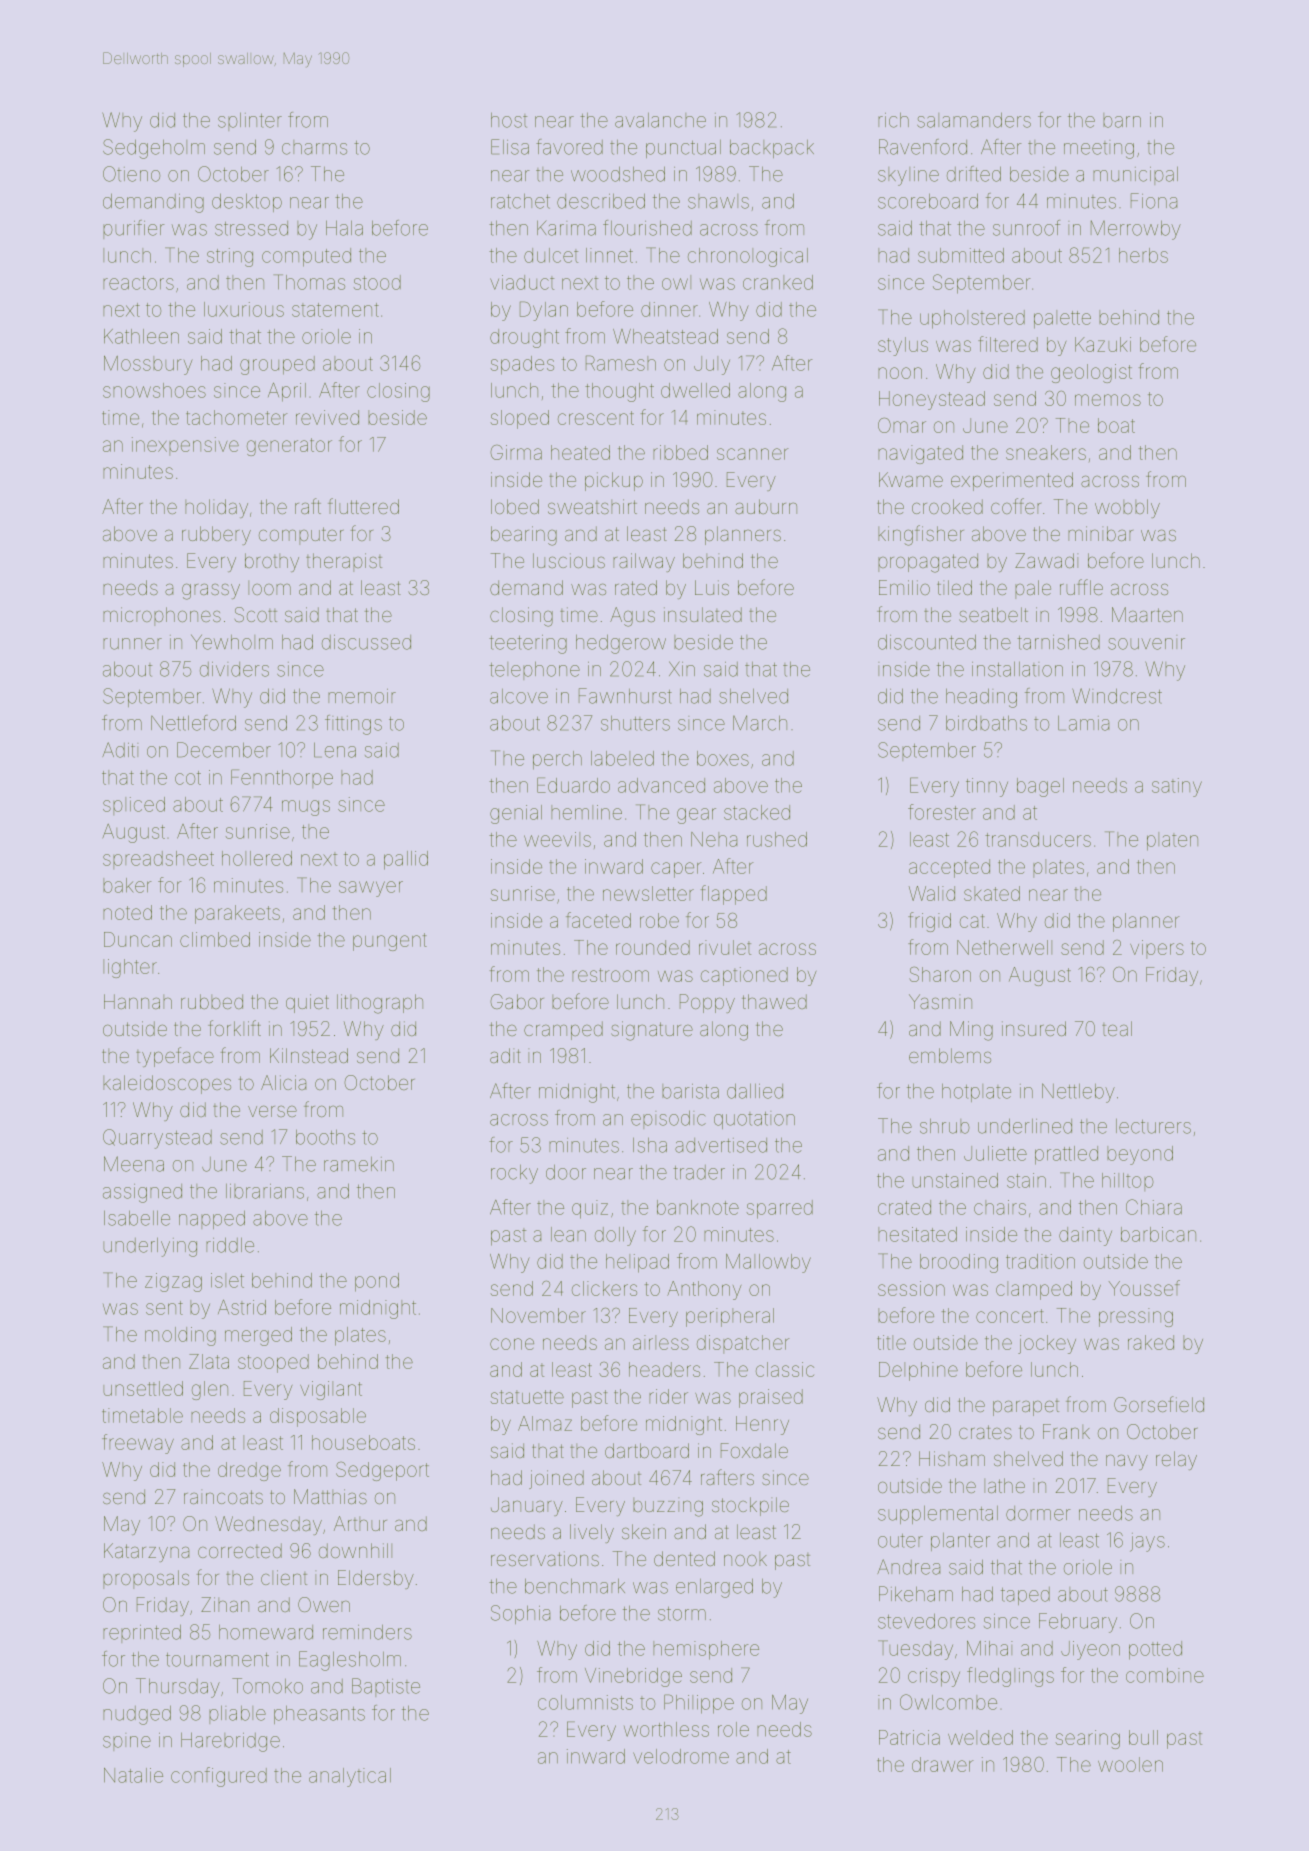 This page has width=1309, height=1851. I want to click on Meena, so click(134, 1164).
